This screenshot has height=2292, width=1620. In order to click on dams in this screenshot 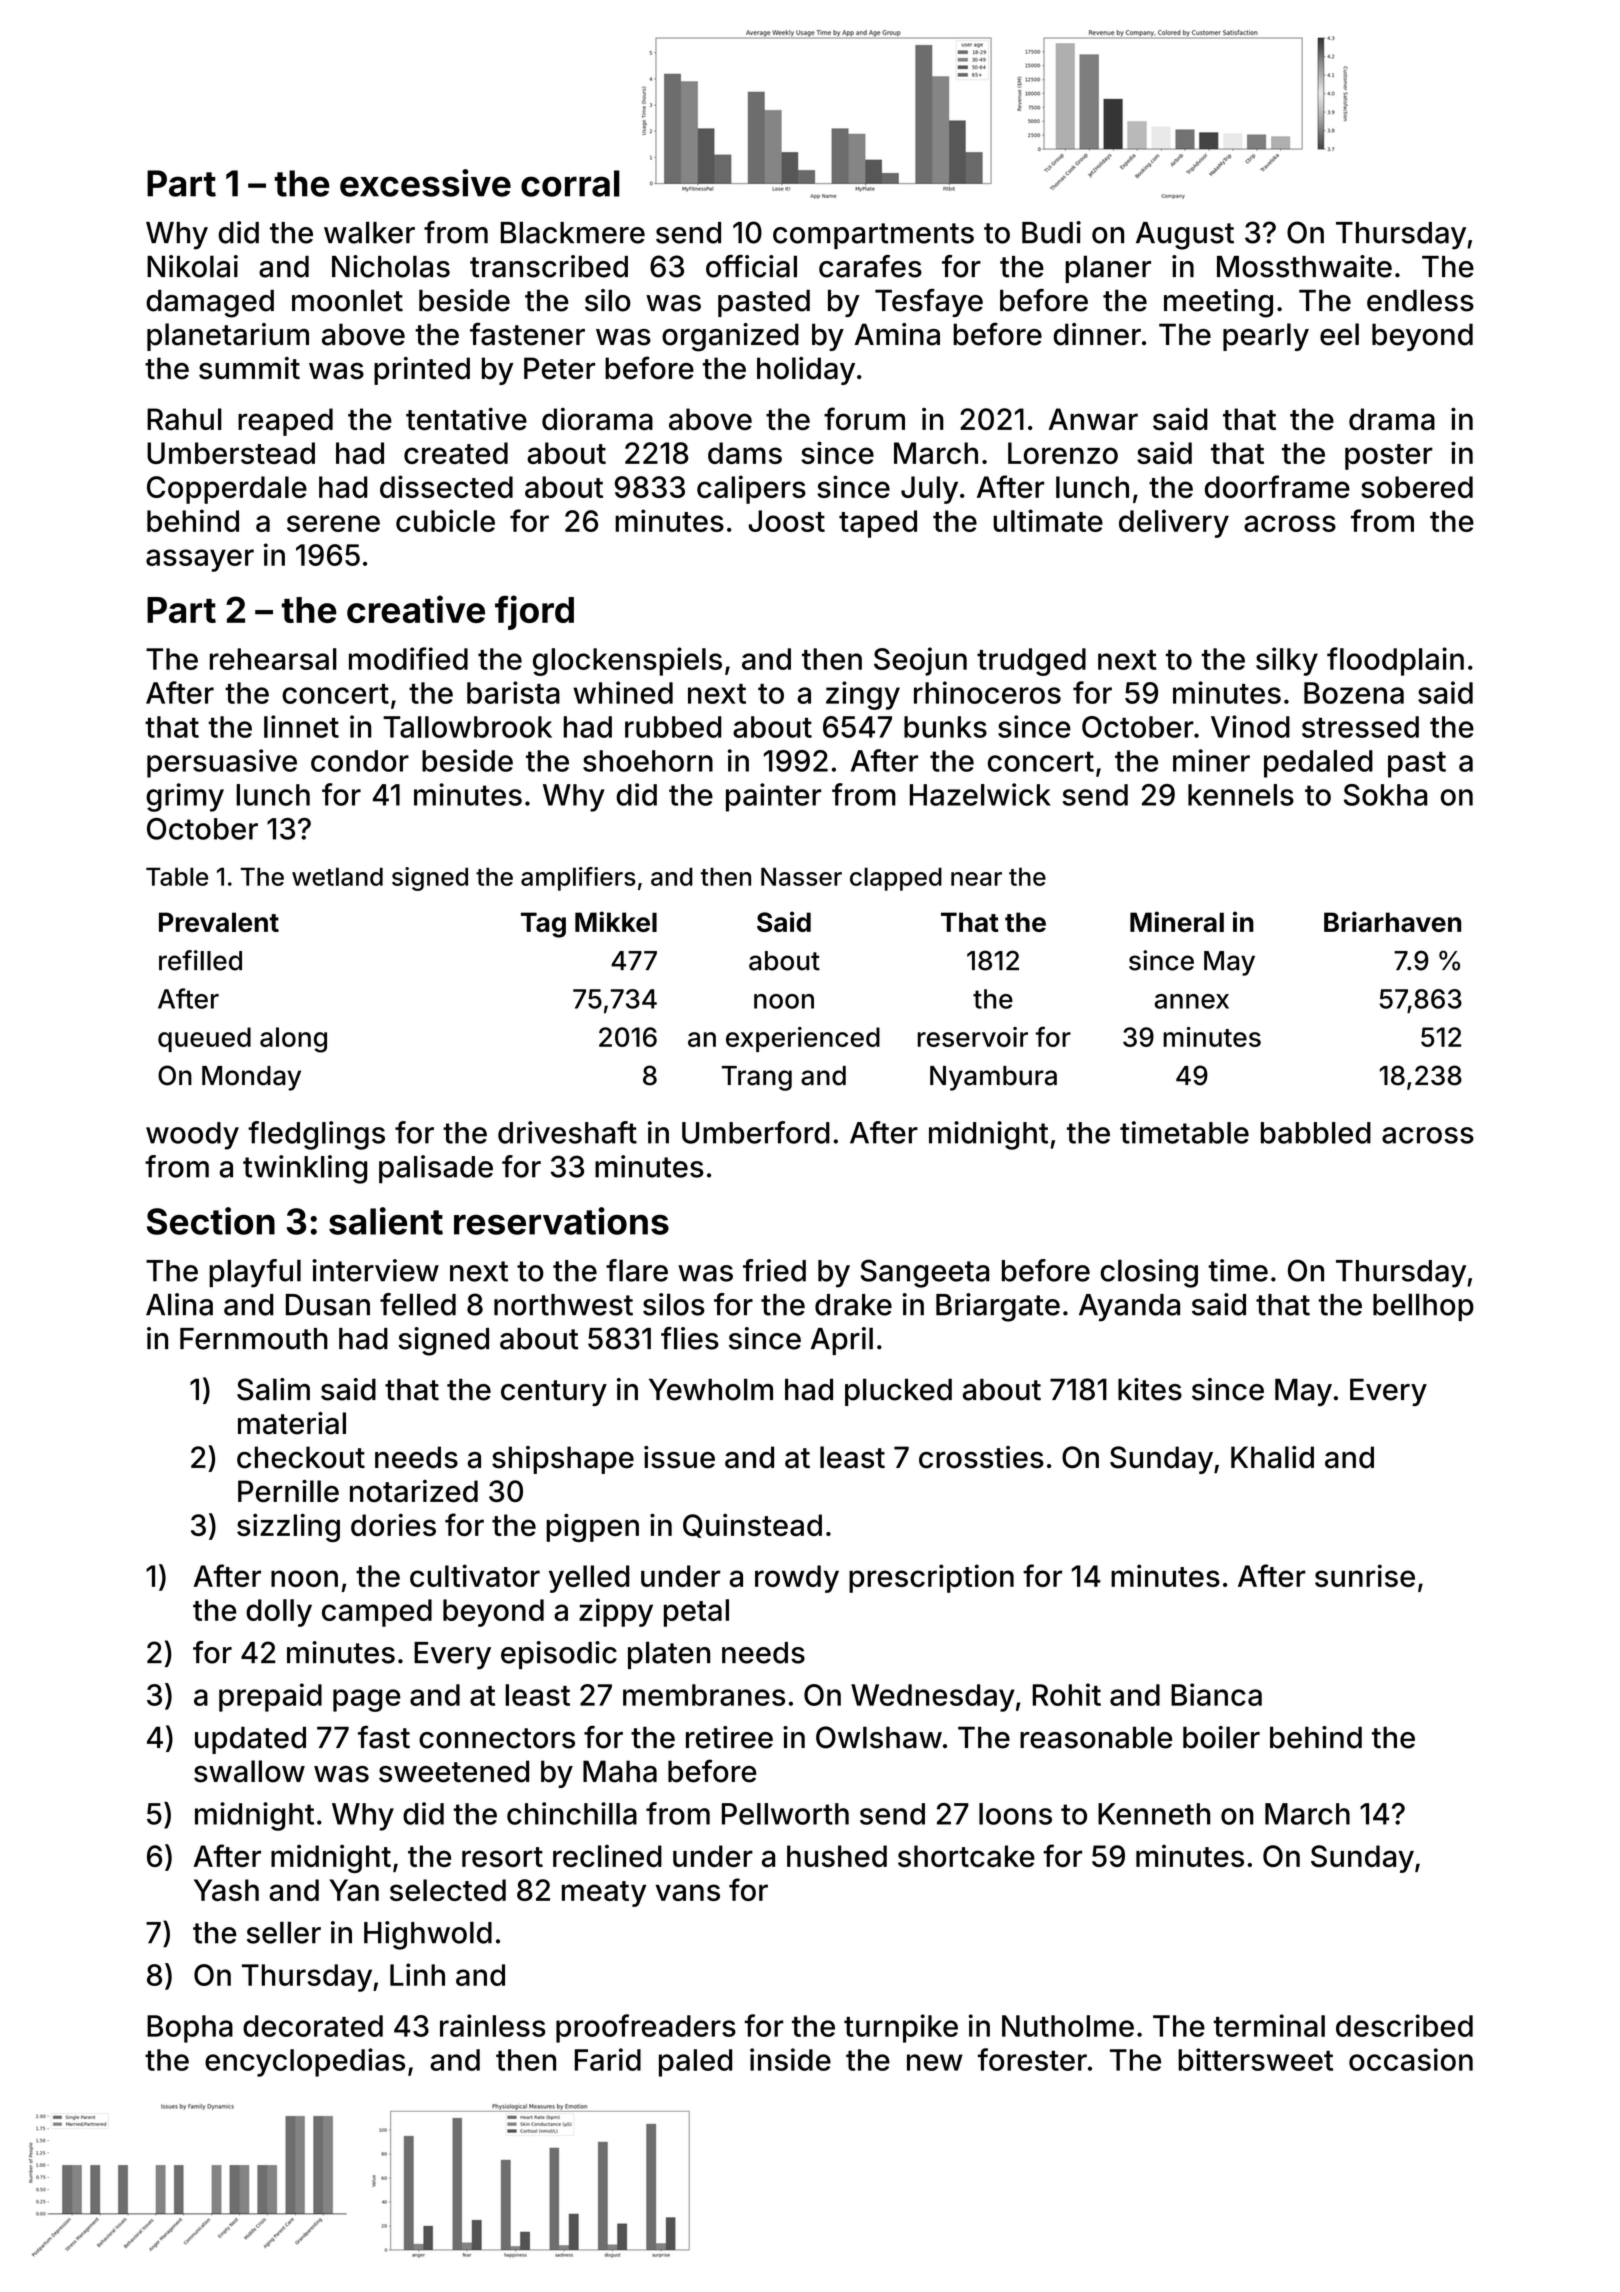, I will do `click(745, 453)`.
